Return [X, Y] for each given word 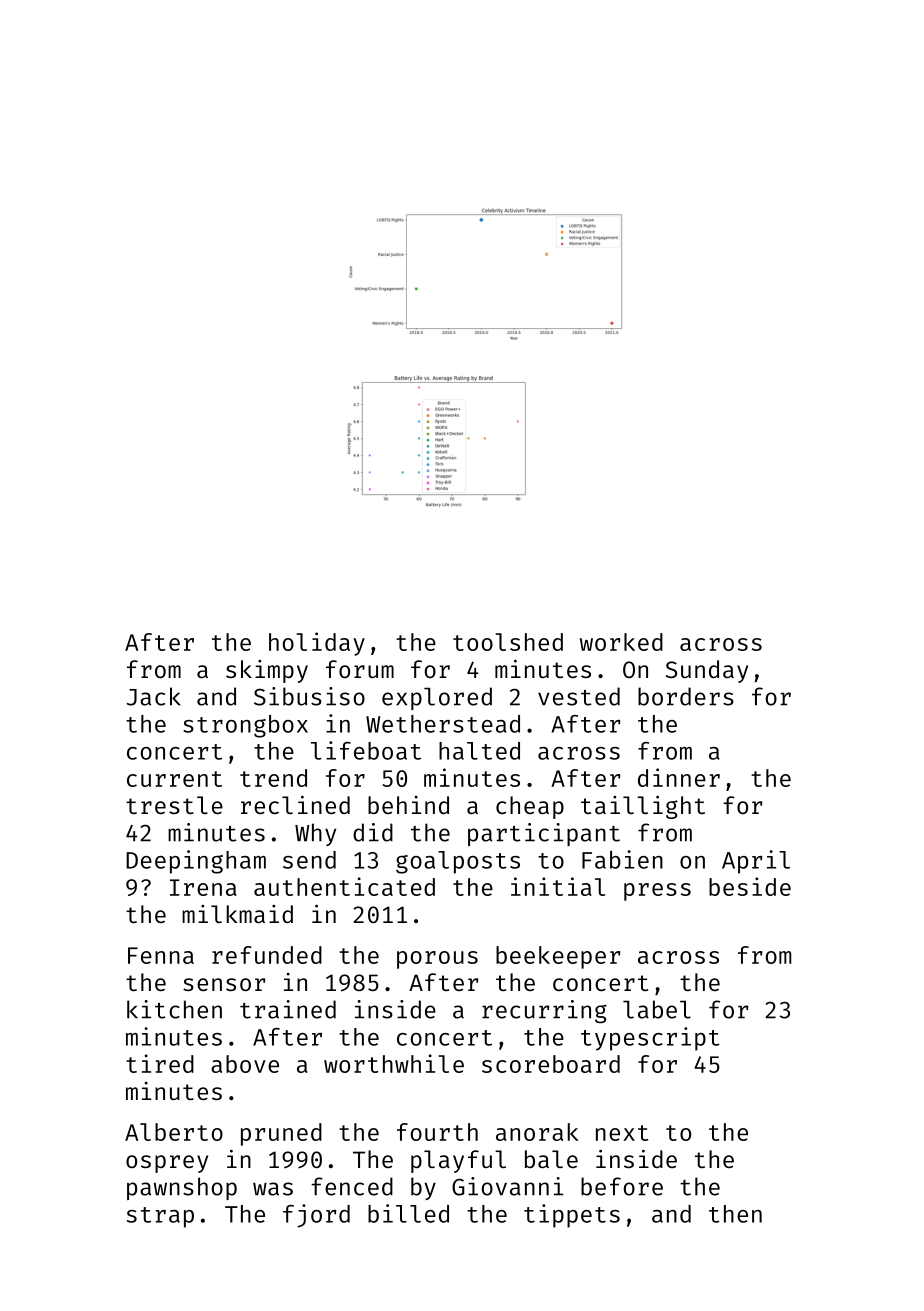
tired [160, 1063]
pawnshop [182, 1188]
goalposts [458, 862]
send [309, 860]
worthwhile [394, 1063]
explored [437, 698]
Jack [154, 696]
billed [408, 1213]
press [657, 892]
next [622, 1133]
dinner [679, 777]
